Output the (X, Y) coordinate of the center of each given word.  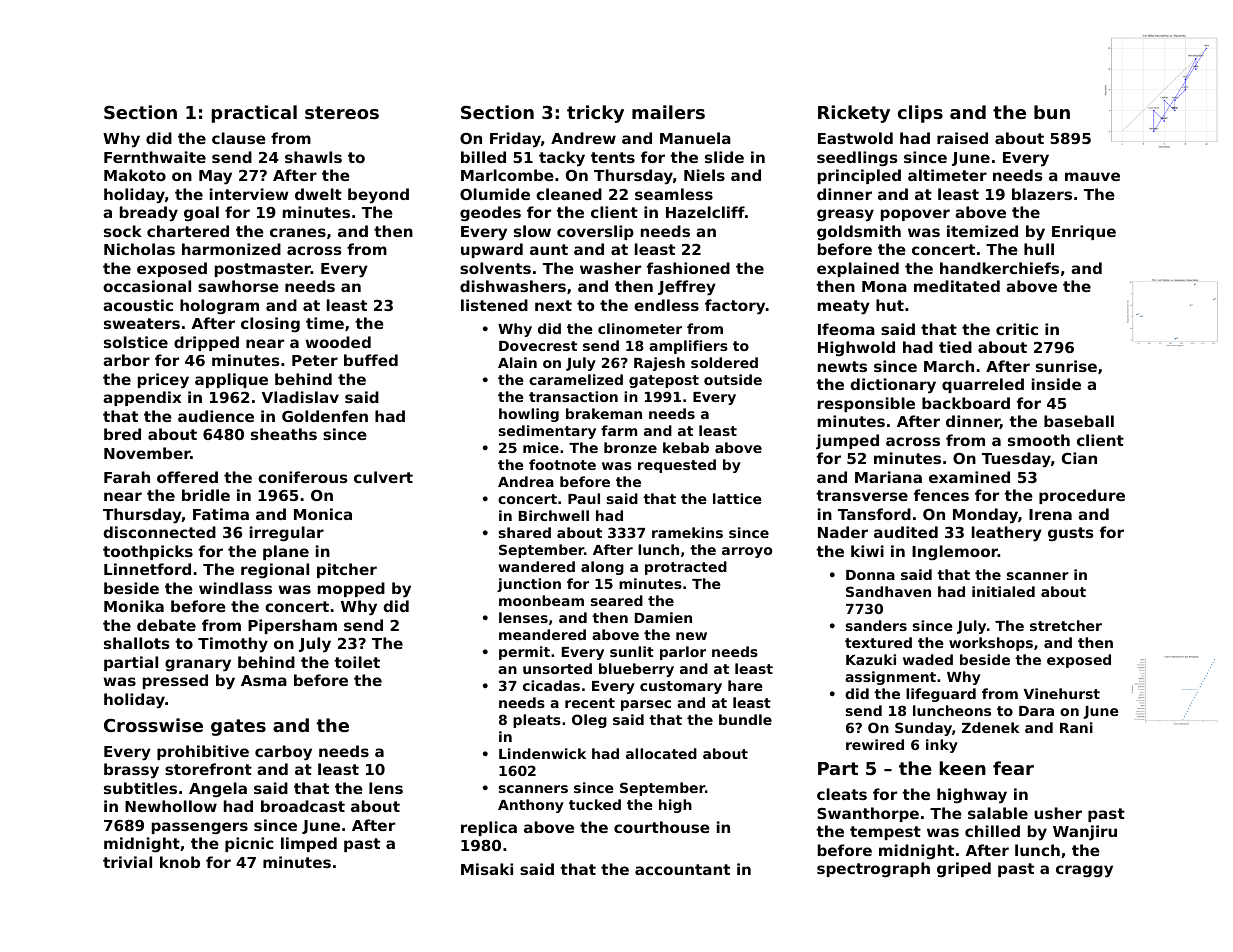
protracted (686, 568)
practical (254, 114)
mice (541, 447)
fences (941, 495)
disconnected (159, 532)
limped (309, 844)
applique (231, 380)
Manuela (695, 138)
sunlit (632, 651)
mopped (351, 589)
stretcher (1066, 625)
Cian (1079, 458)
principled (859, 176)
